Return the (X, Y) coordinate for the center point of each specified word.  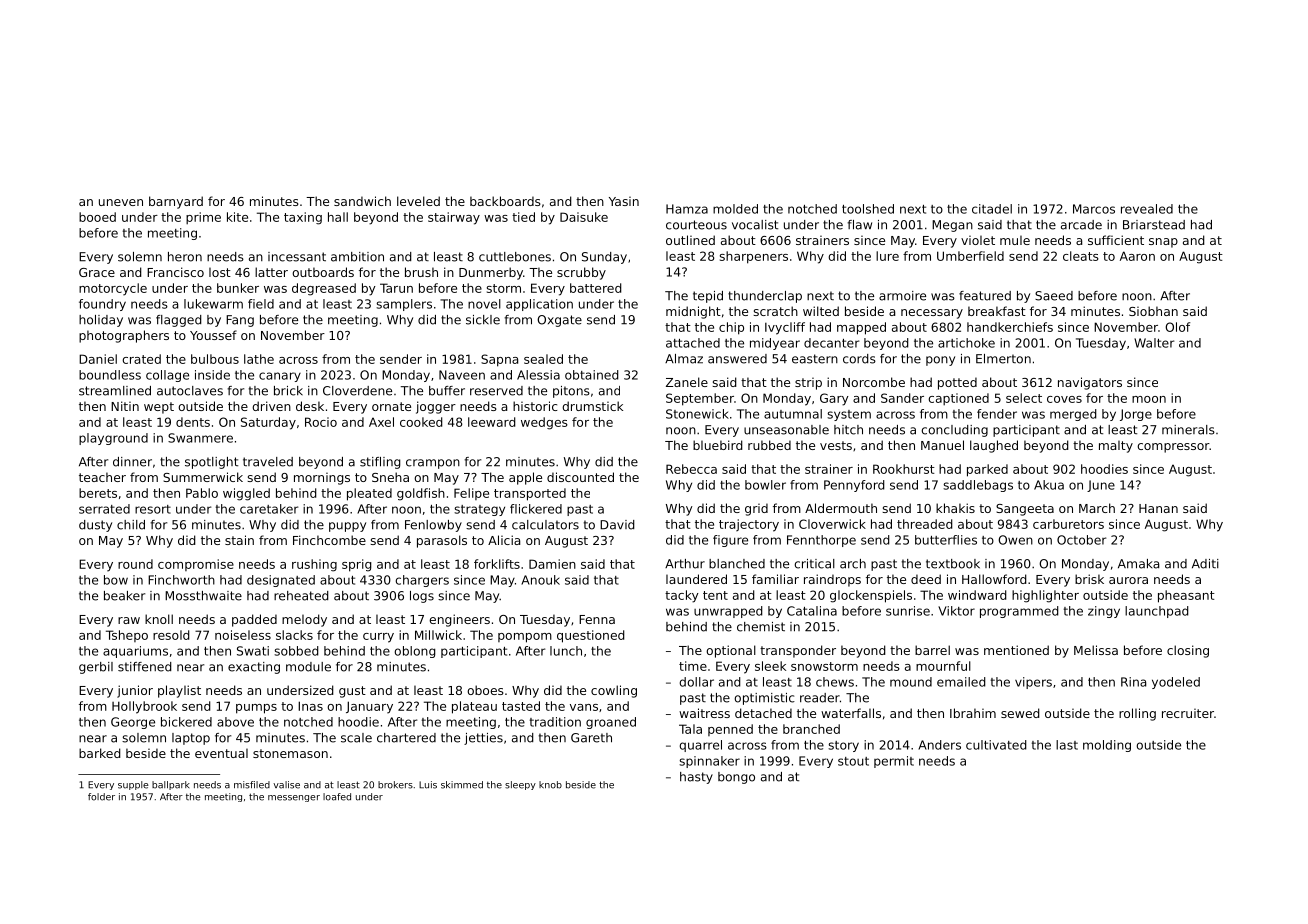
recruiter (1188, 713)
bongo (736, 778)
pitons (571, 392)
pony (940, 361)
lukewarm (213, 304)
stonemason (290, 753)
